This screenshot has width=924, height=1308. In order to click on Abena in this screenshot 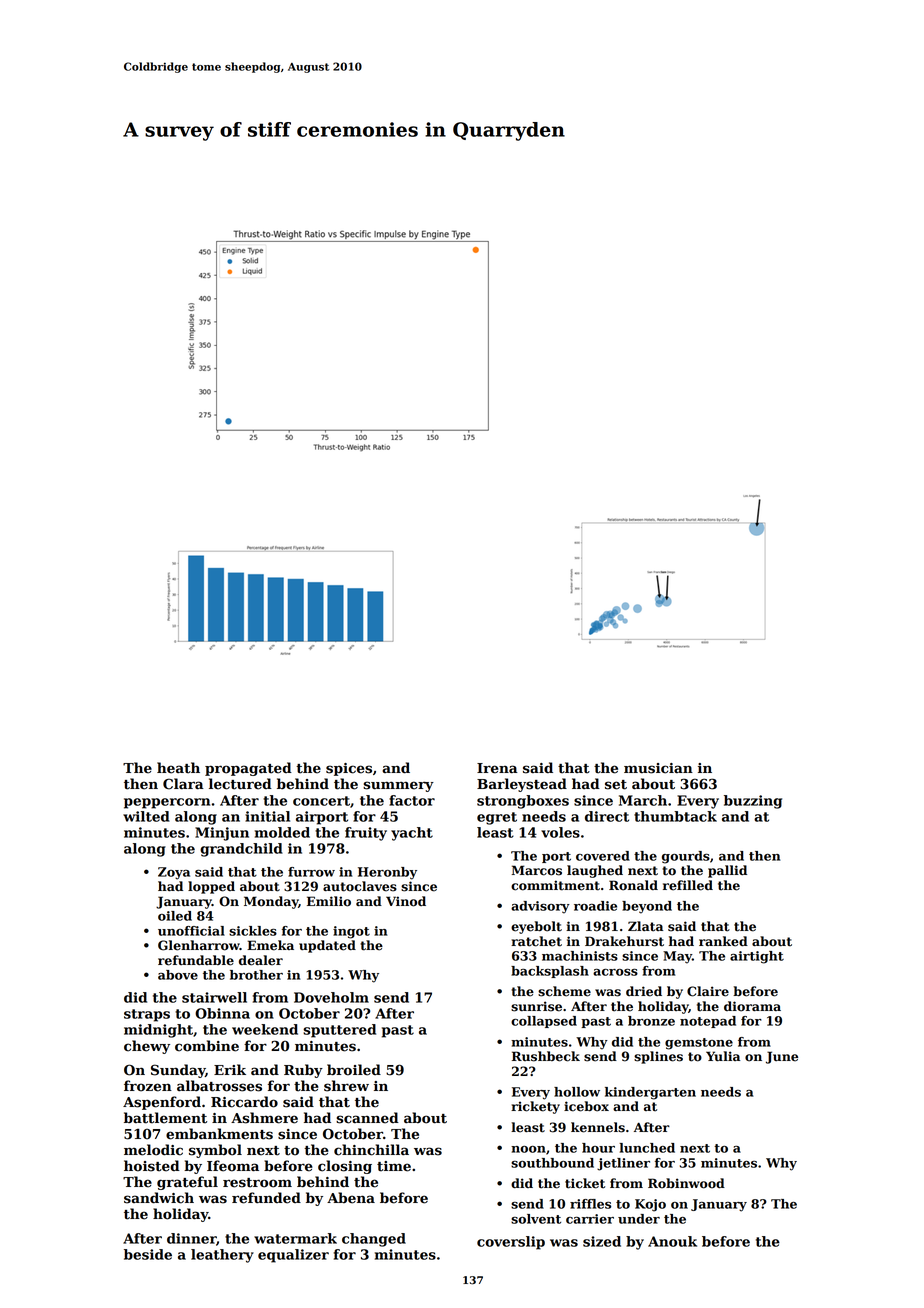, I will do `click(351, 1198)`.
